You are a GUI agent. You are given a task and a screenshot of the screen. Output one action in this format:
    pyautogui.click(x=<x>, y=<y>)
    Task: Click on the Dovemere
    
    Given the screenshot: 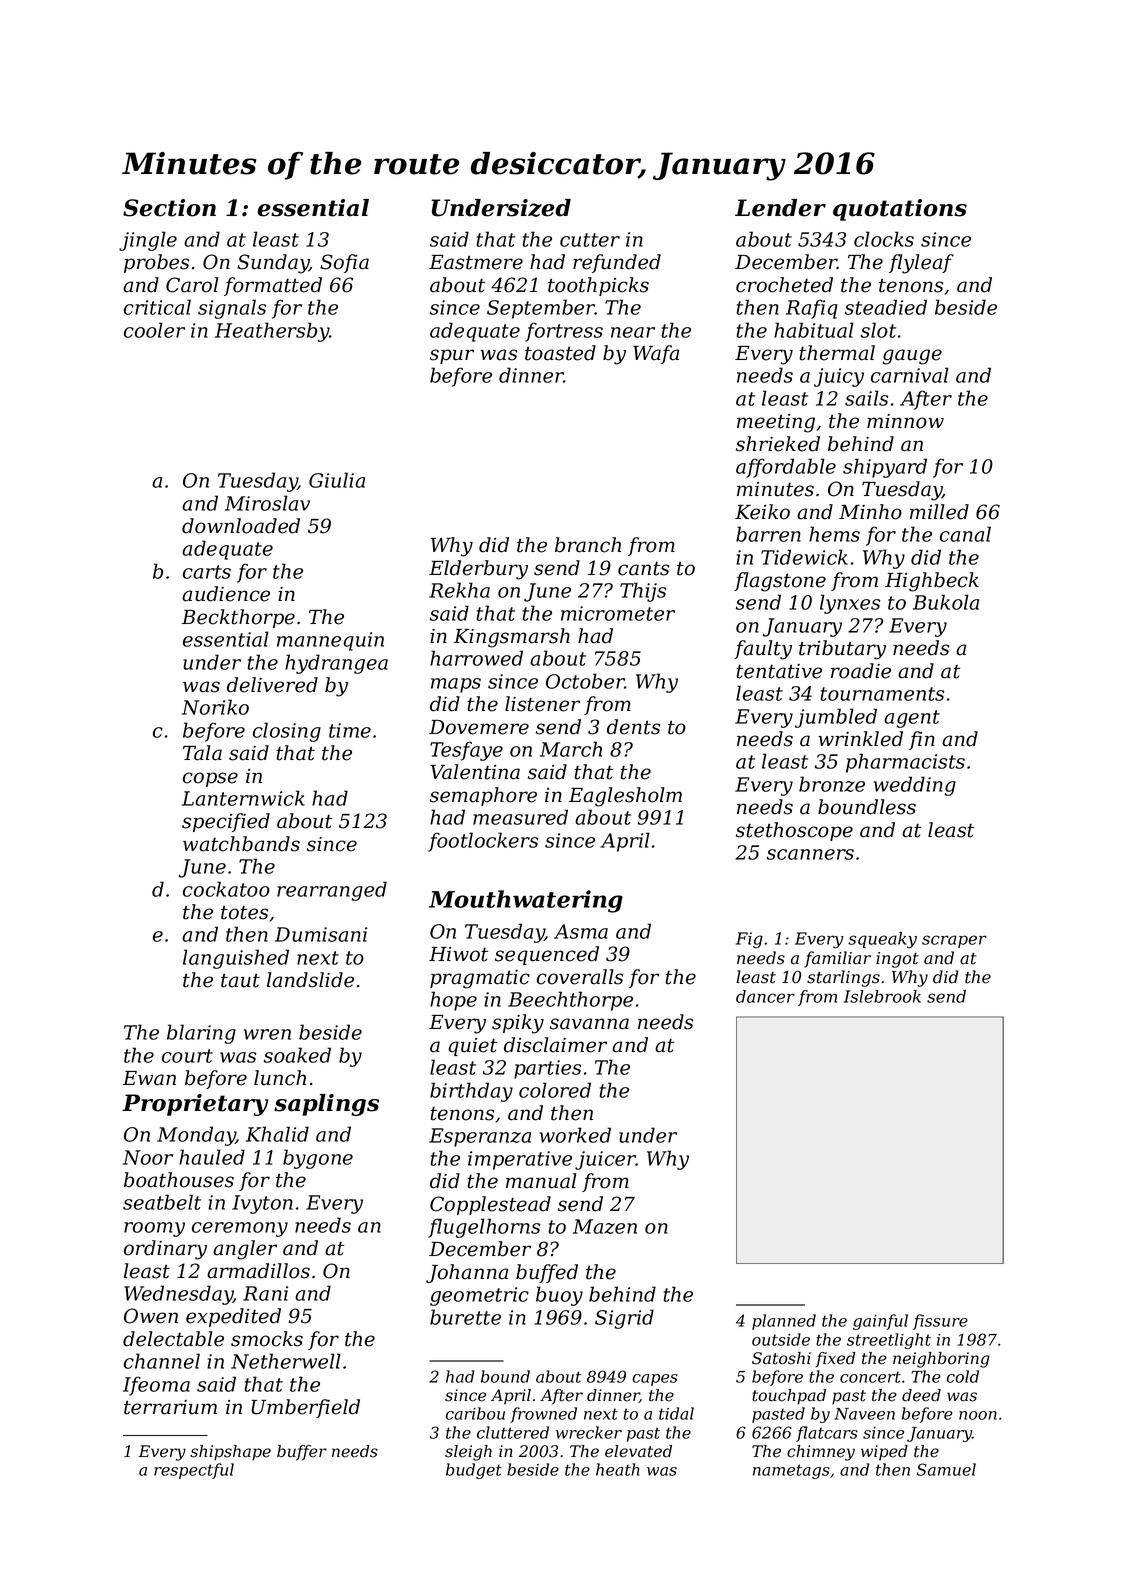 What is the action you would take?
    pyautogui.click(x=479, y=727)
